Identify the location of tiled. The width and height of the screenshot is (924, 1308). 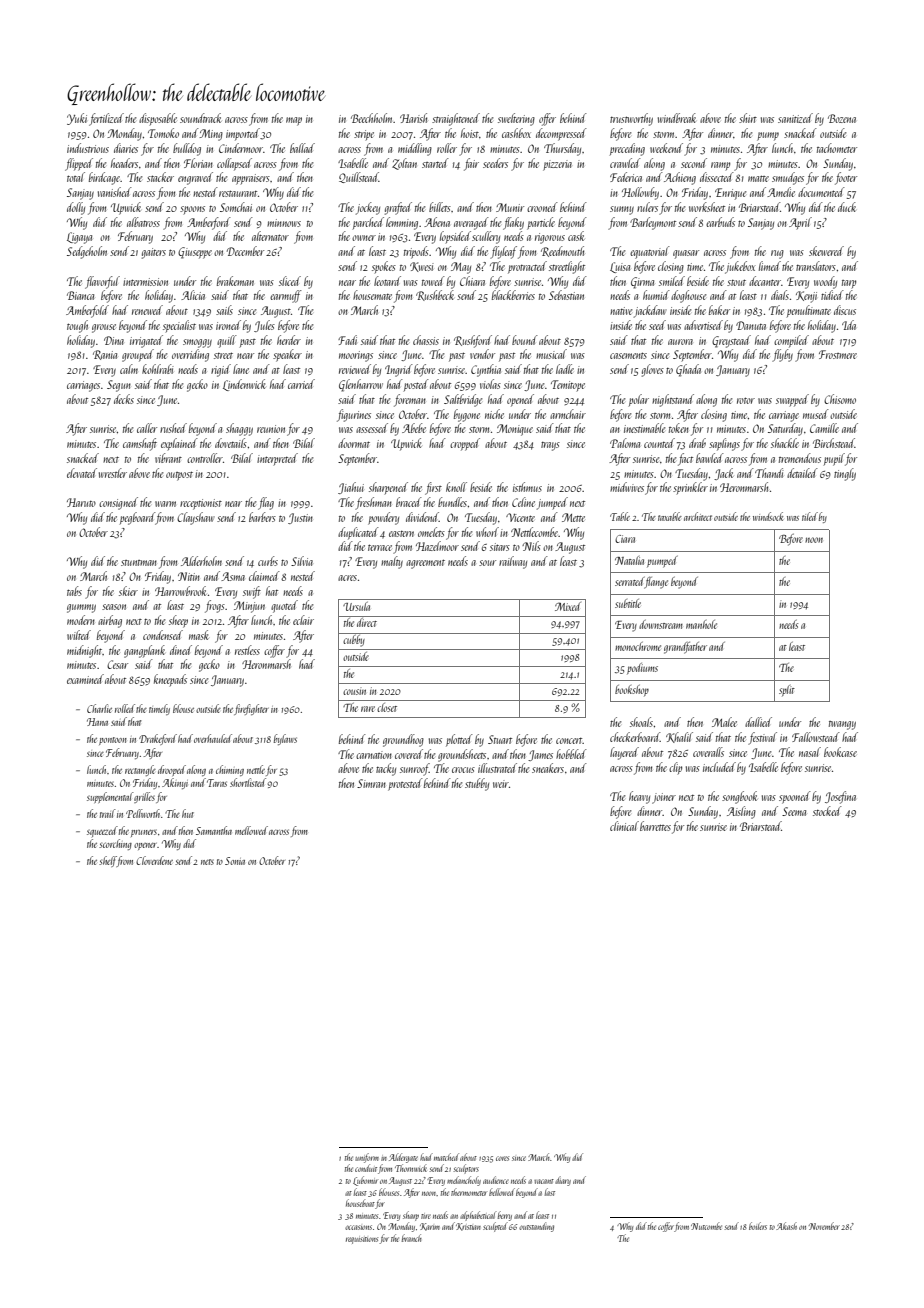
(810, 516).
